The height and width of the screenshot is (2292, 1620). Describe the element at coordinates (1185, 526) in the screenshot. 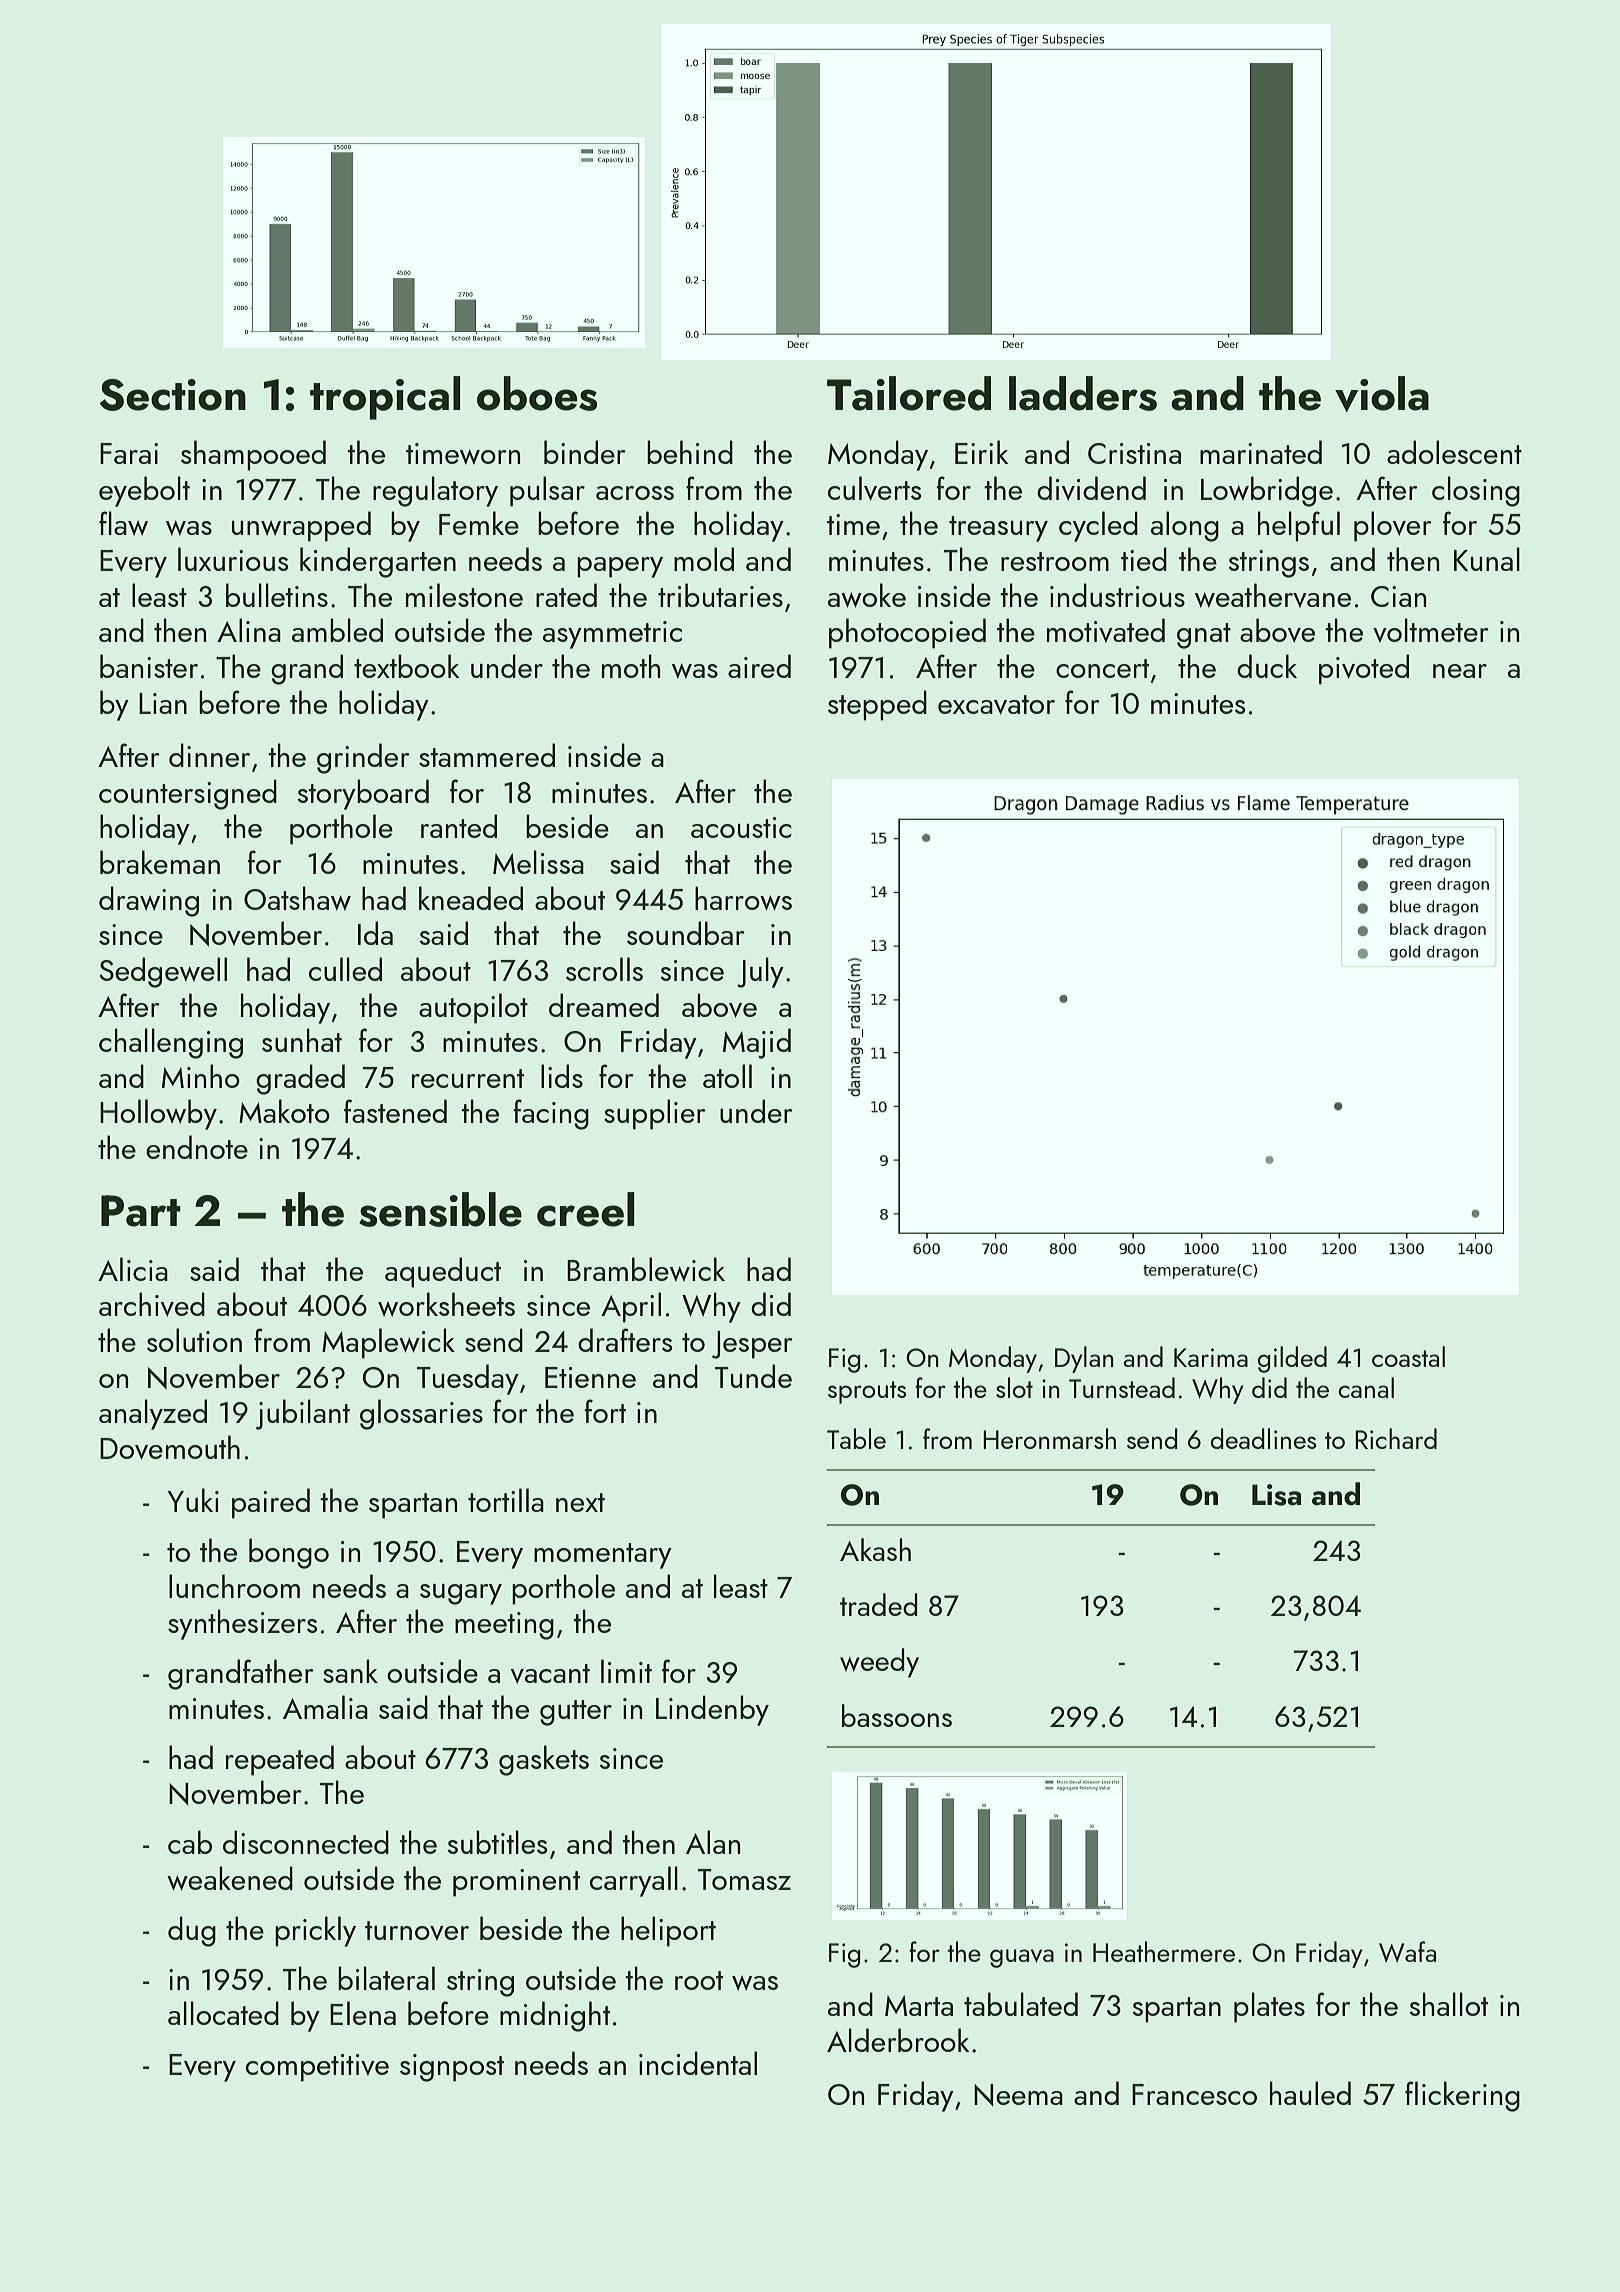

I see `along` at that location.
